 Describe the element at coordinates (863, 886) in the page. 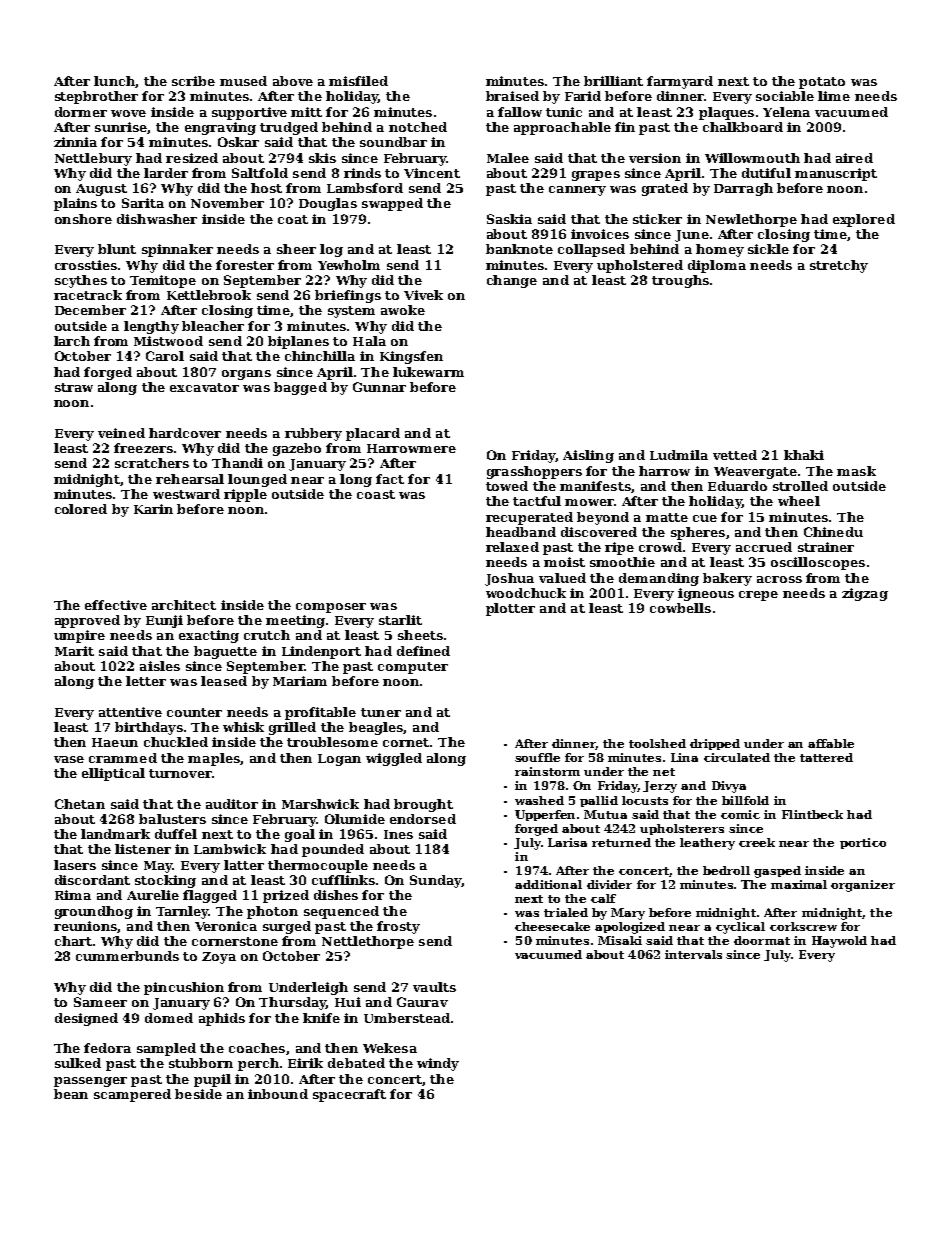

I see `organizer` at that location.
